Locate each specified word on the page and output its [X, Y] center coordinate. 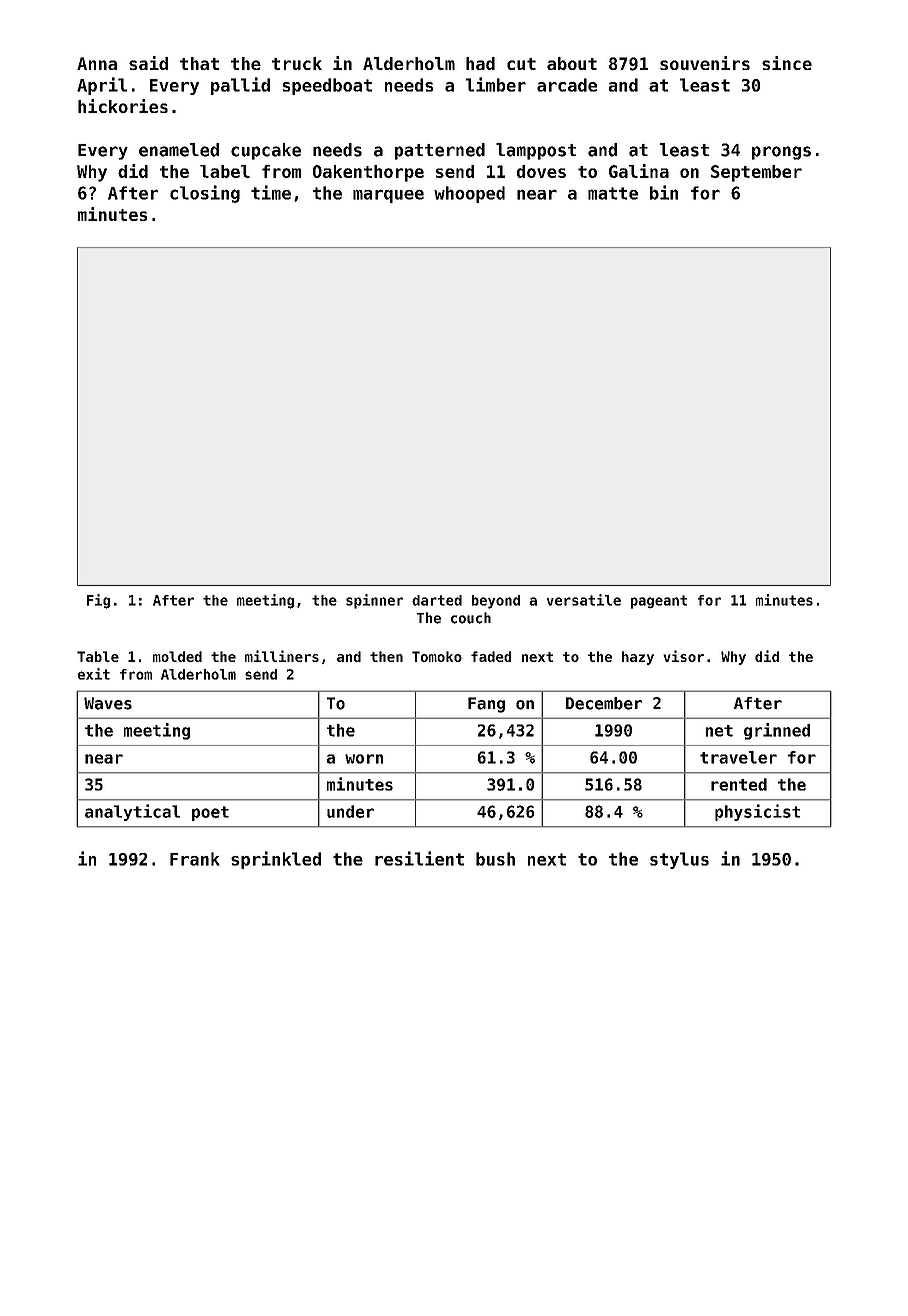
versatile [584, 600]
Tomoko [437, 656]
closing [205, 194]
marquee [388, 196]
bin [664, 192]
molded [177, 656]
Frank [195, 859]
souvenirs [705, 63]
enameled [179, 150]
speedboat [327, 86]
